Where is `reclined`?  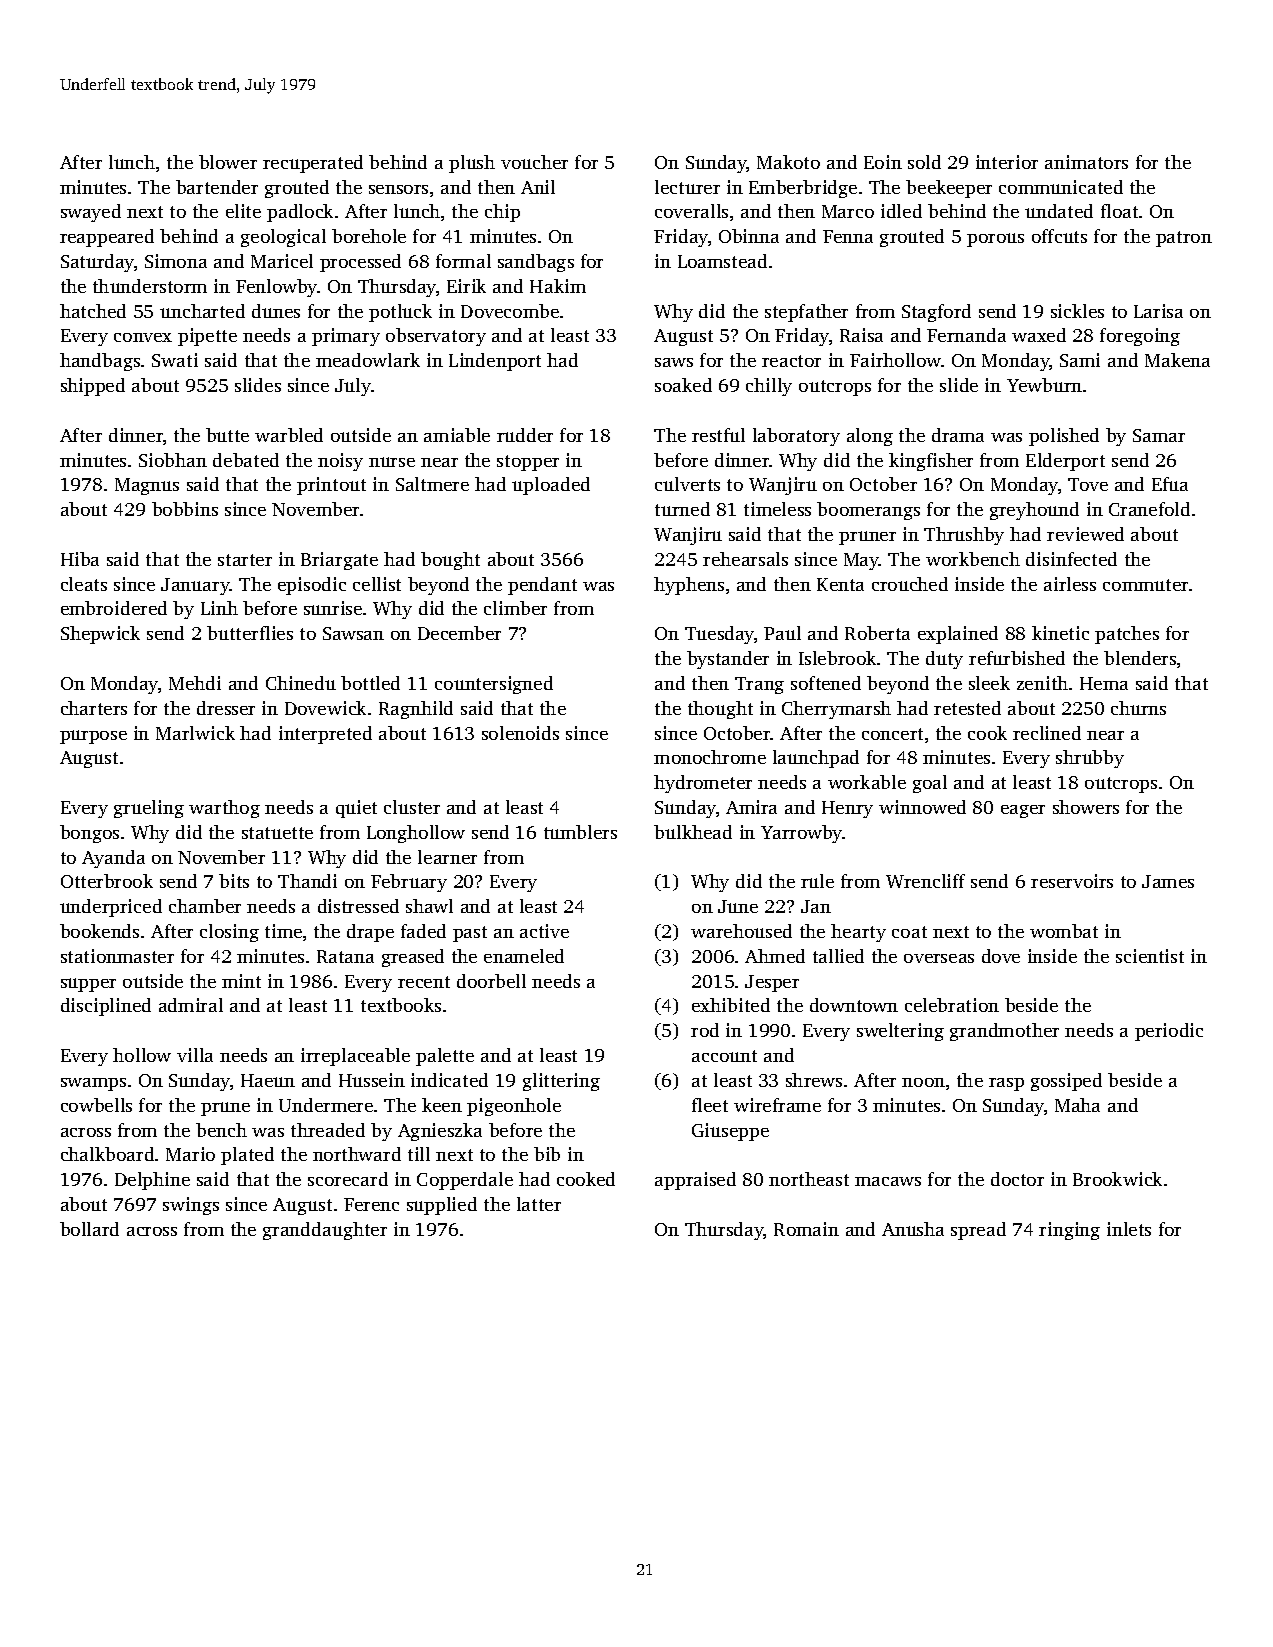 reclined is located at coordinates (1047, 733).
